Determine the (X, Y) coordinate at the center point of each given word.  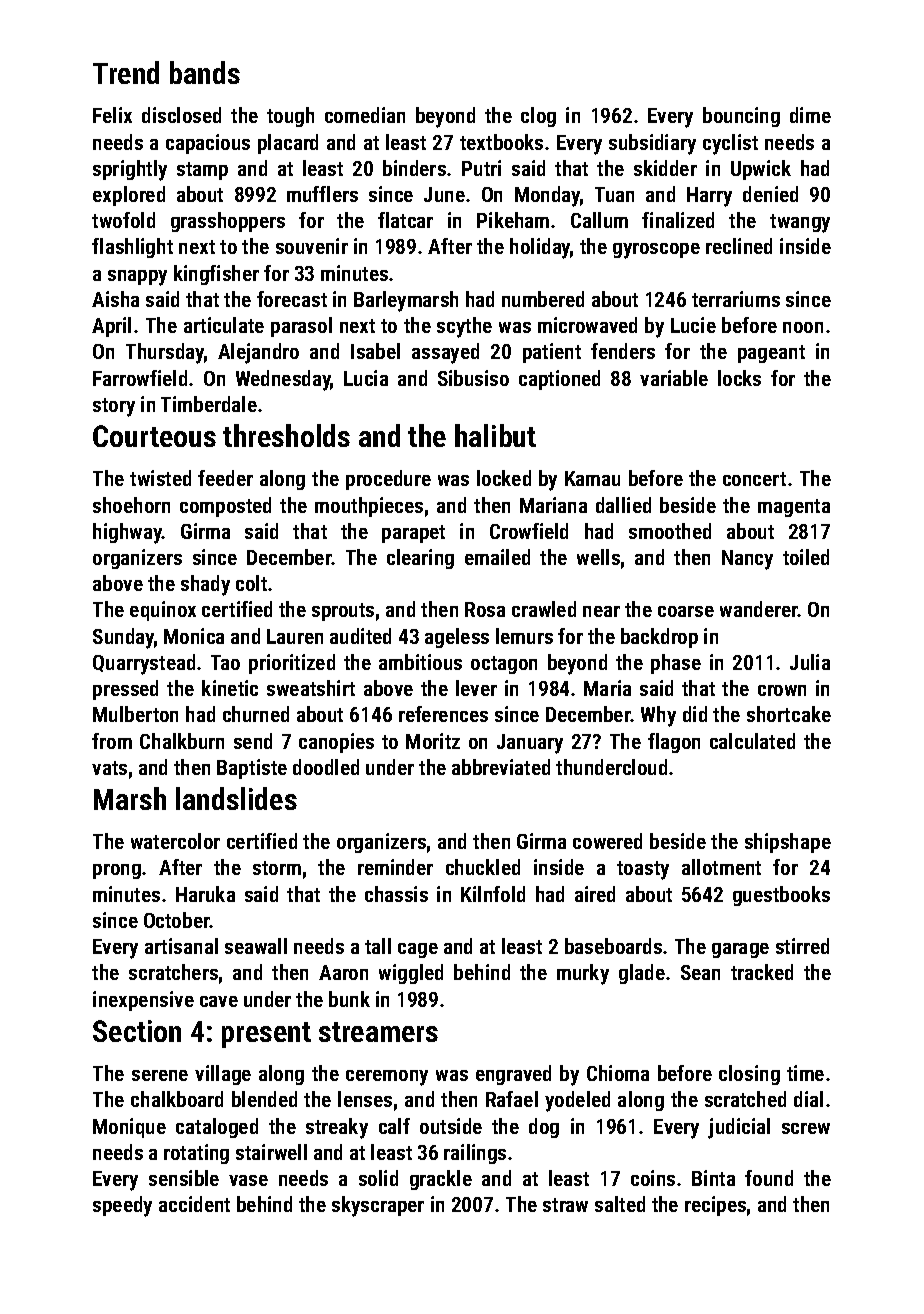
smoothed (670, 531)
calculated (752, 741)
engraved (513, 1075)
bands (205, 72)
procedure (388, 480)
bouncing (741, 117)
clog (538, 117)
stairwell (271, 1152)
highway (127, 533)
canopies (336, 743)
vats (109, 768)
